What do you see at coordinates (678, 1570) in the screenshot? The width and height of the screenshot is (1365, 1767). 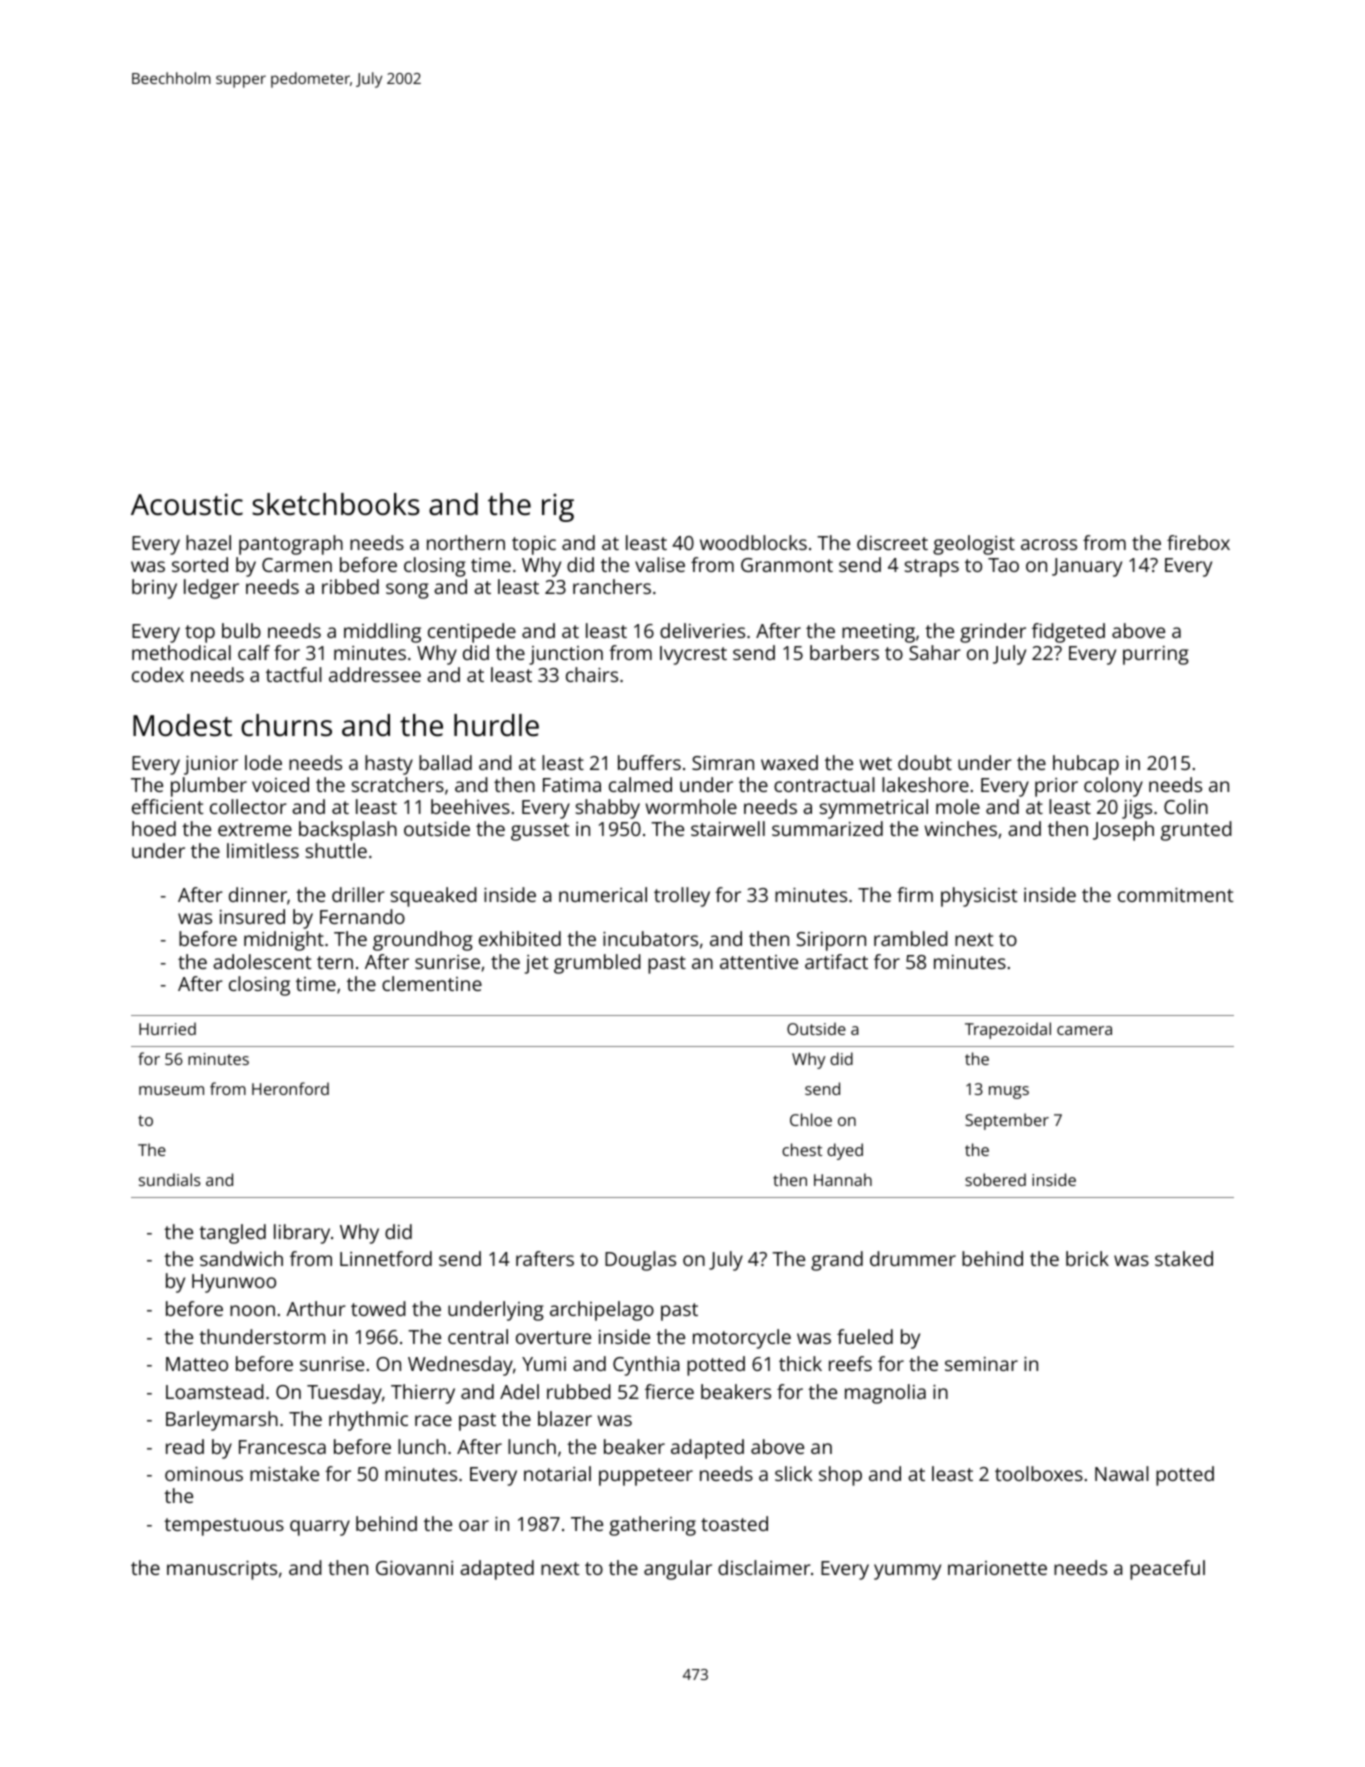 I see `angular` at bounding box center [678, 1570].
